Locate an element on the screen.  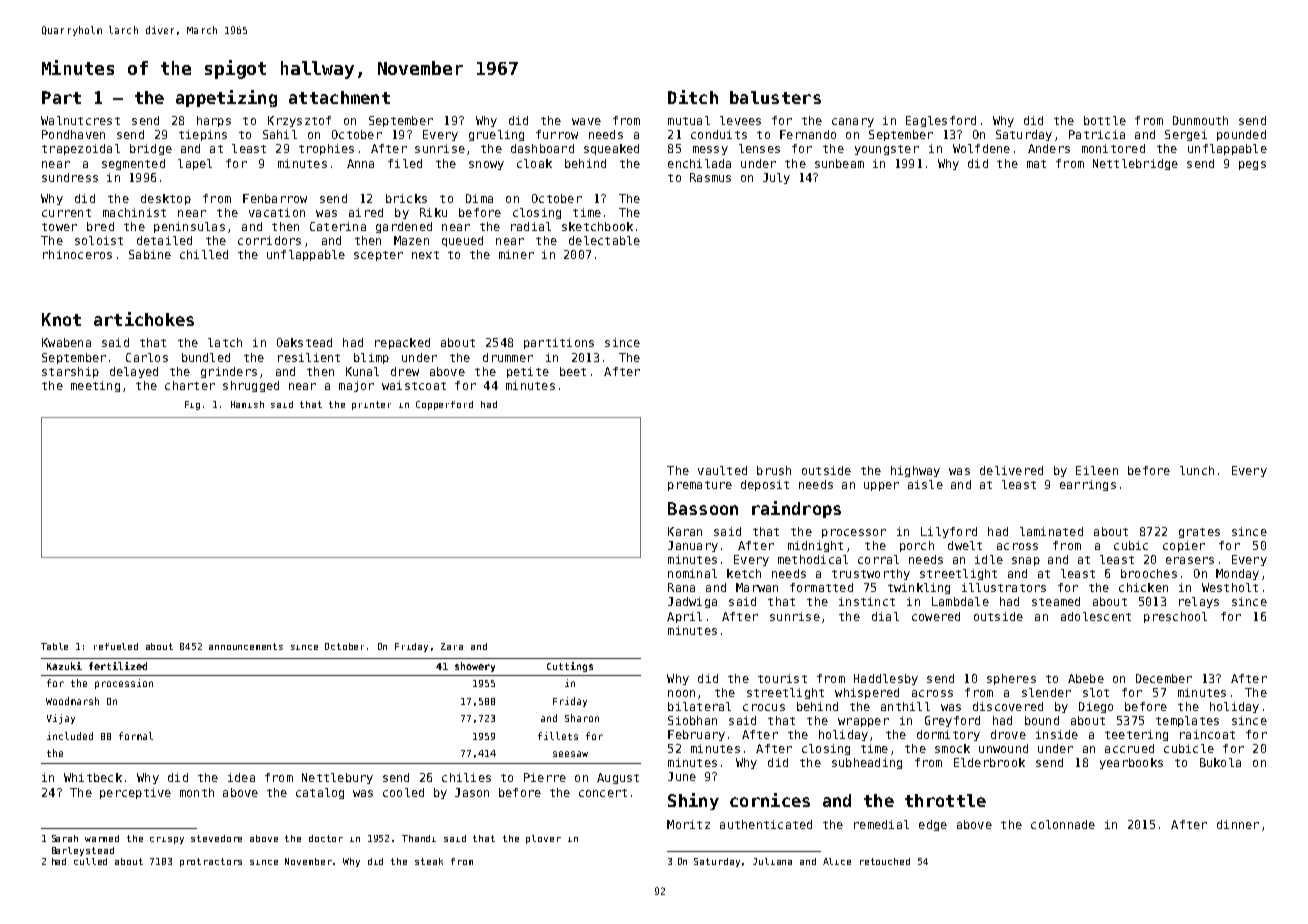
Juliana is located at coordinates (772, 861).
